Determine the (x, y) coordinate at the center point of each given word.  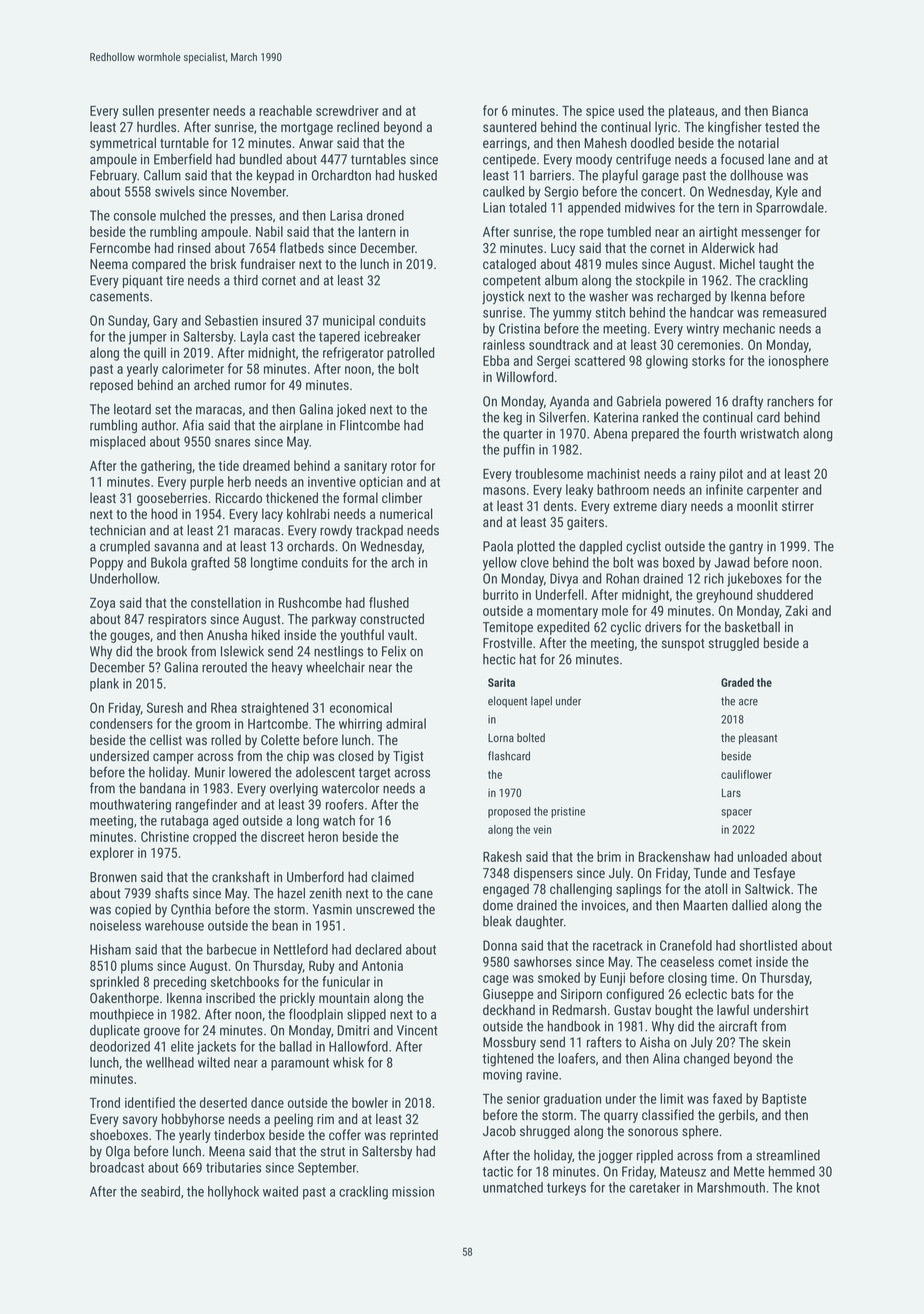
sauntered (509, 126)
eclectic (706, 993)
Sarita (501, 682)
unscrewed (385, 909)
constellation (226, 602)
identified (150, 1102)
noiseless (115, 925)
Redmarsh (579, 1009)
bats (742, 993)
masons (504, 491)
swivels (175, 191)
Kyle (787, 193)
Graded (737, 682)
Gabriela (639, 401)
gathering (166, 467)
